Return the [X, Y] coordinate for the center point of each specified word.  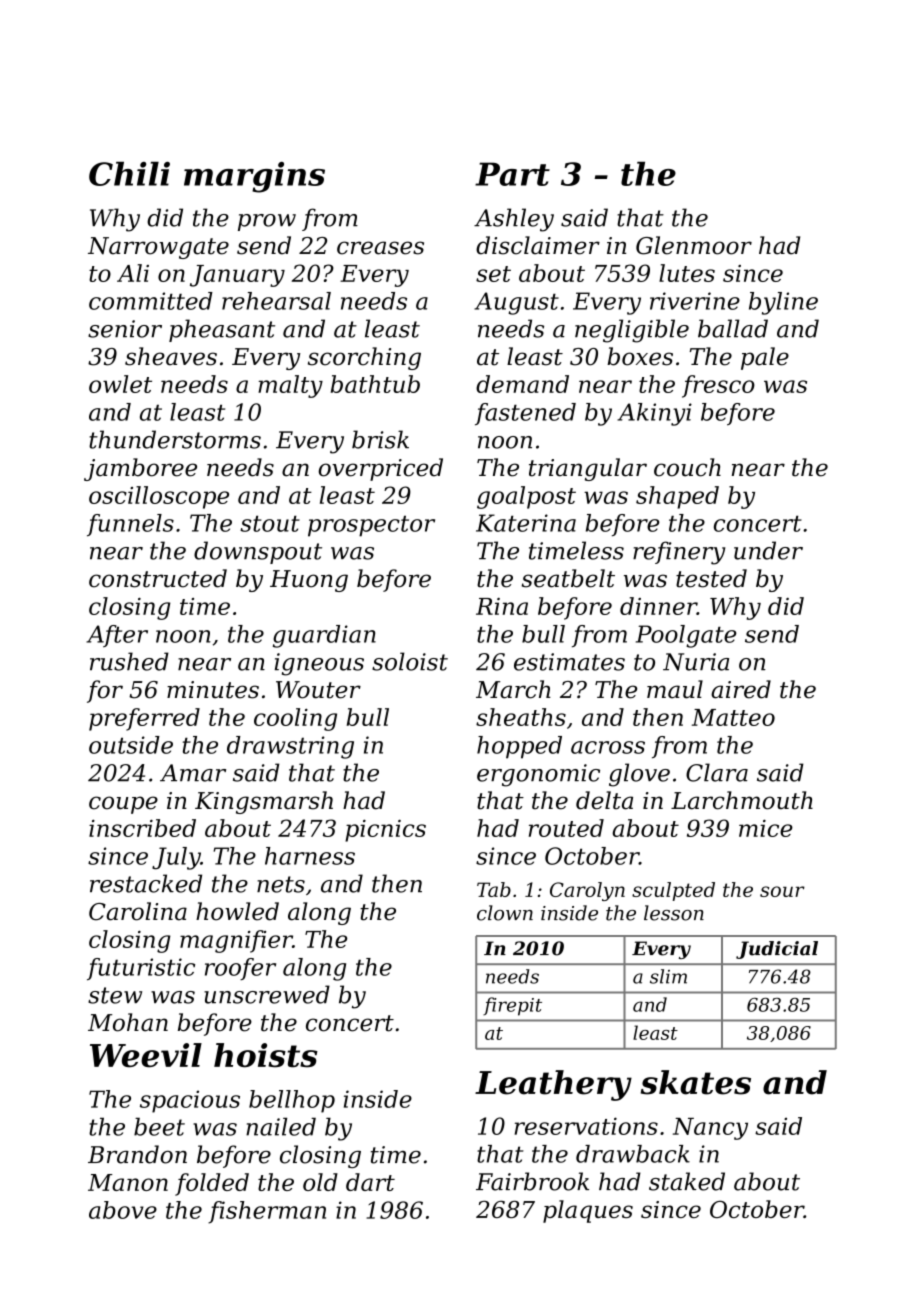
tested [711, 578]
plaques [588, 1211]
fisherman [267, 1212]
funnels [130, 525]
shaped [677, 497]
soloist [410, 661]
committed [151, 301]
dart [370, 1182]
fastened [525, 414]
